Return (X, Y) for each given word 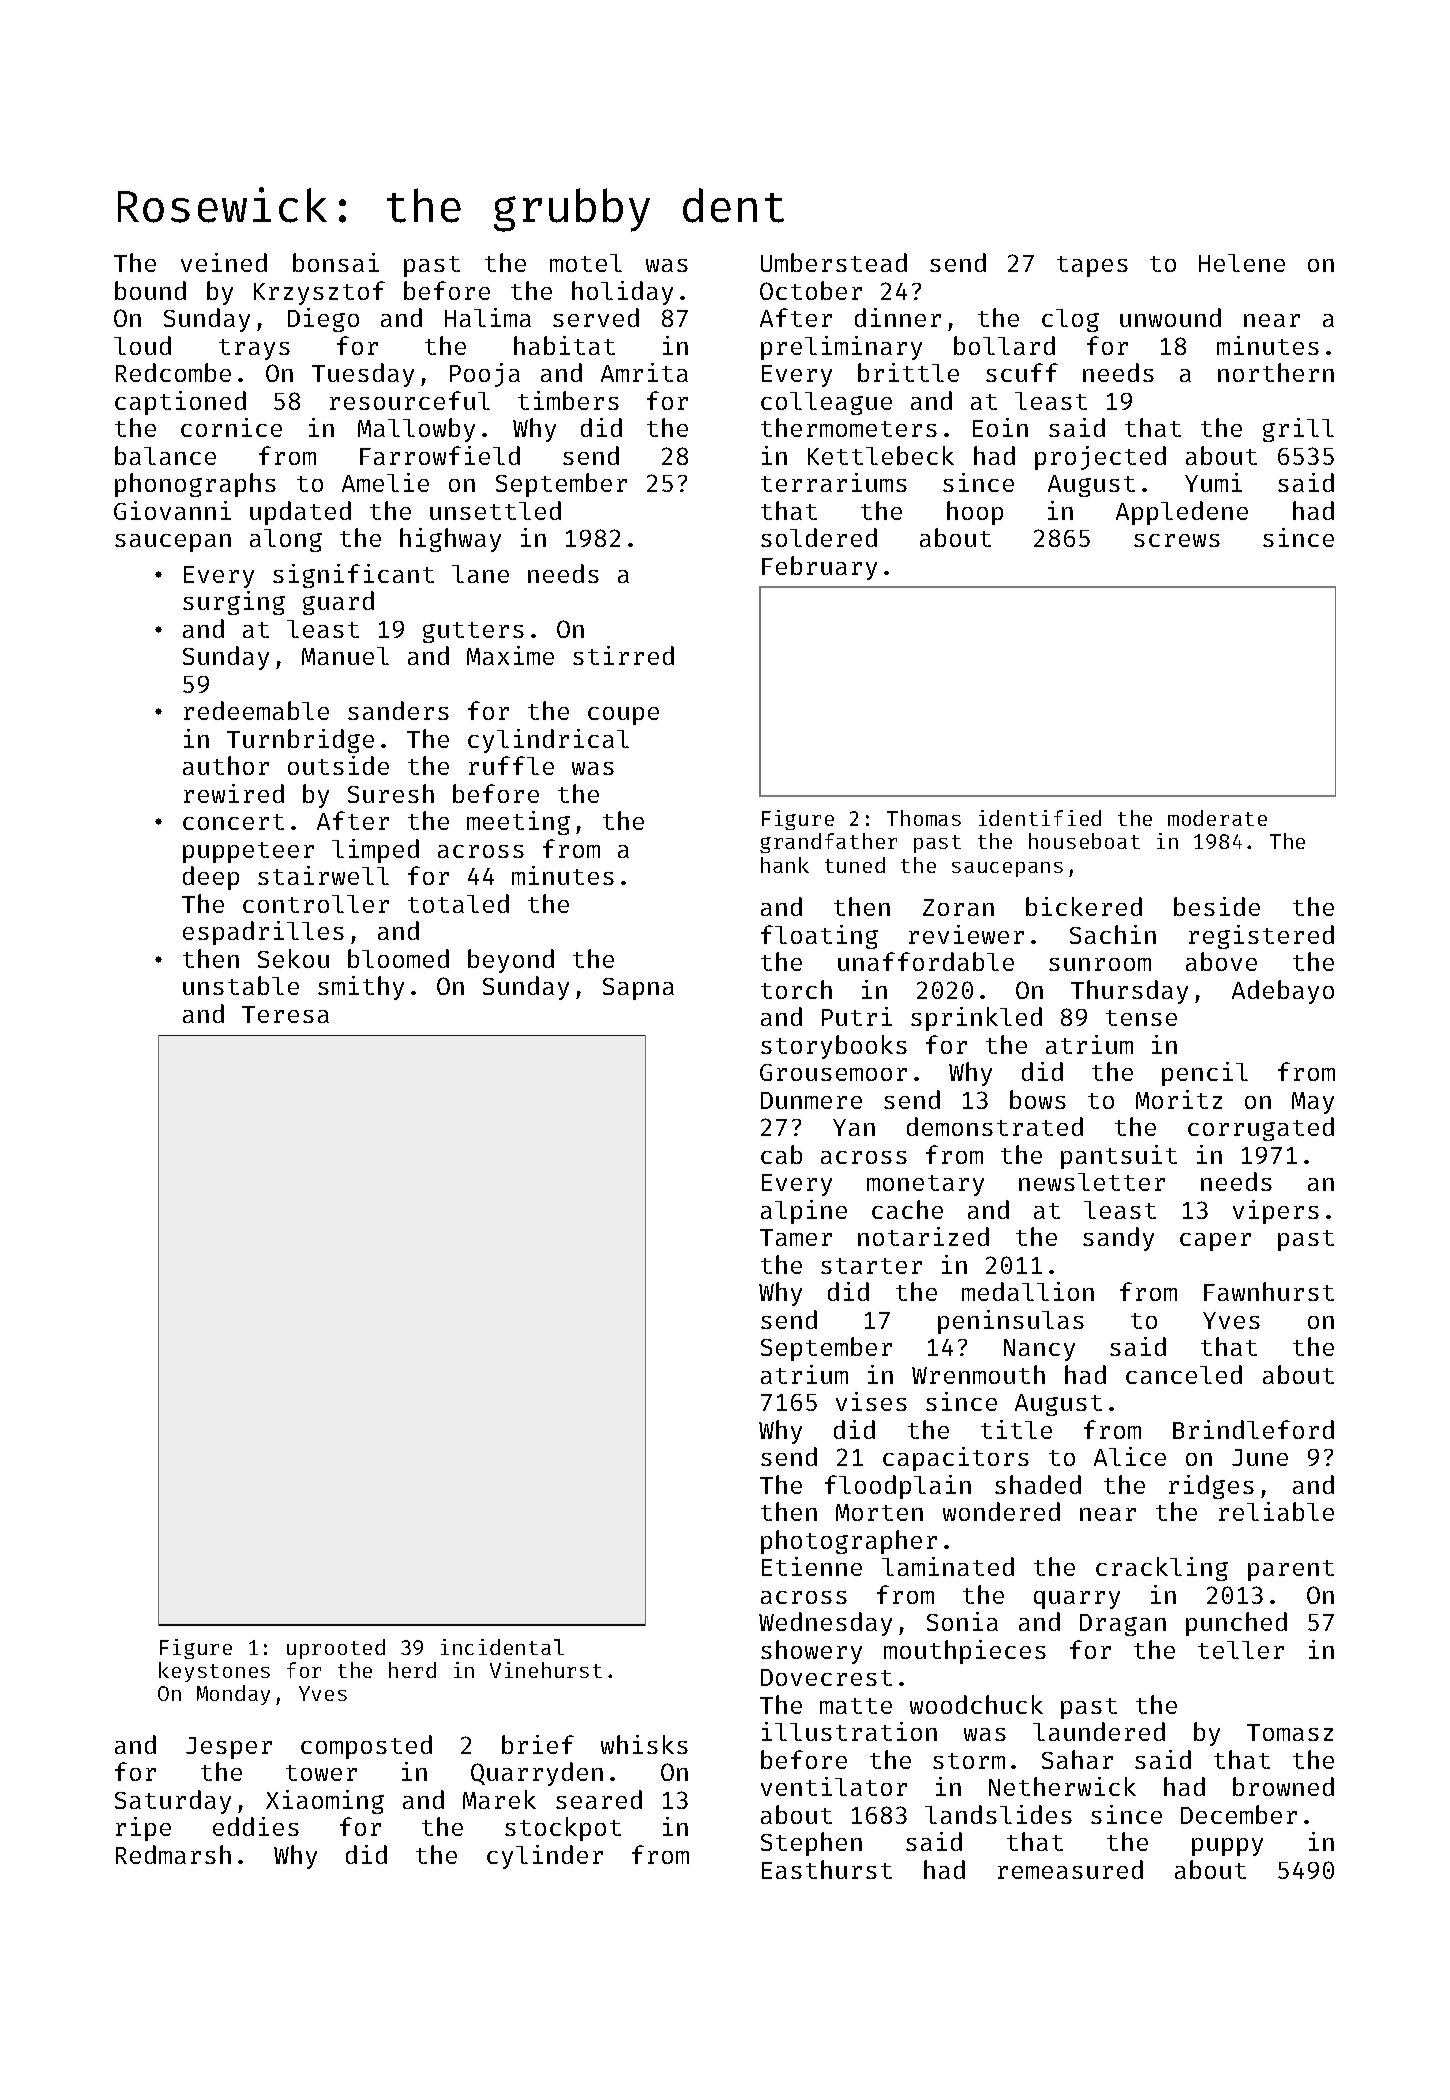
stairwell (323, 875)
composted (366, 1747)
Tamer (796, 1237)
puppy (1227, 1847)
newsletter (1092, 1182)
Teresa (285, 1014)
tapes (1092, 266)
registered (1261, 937)
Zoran (958, 907)
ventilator (834, 1786)
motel (586, 263)
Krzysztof (319, 293)
